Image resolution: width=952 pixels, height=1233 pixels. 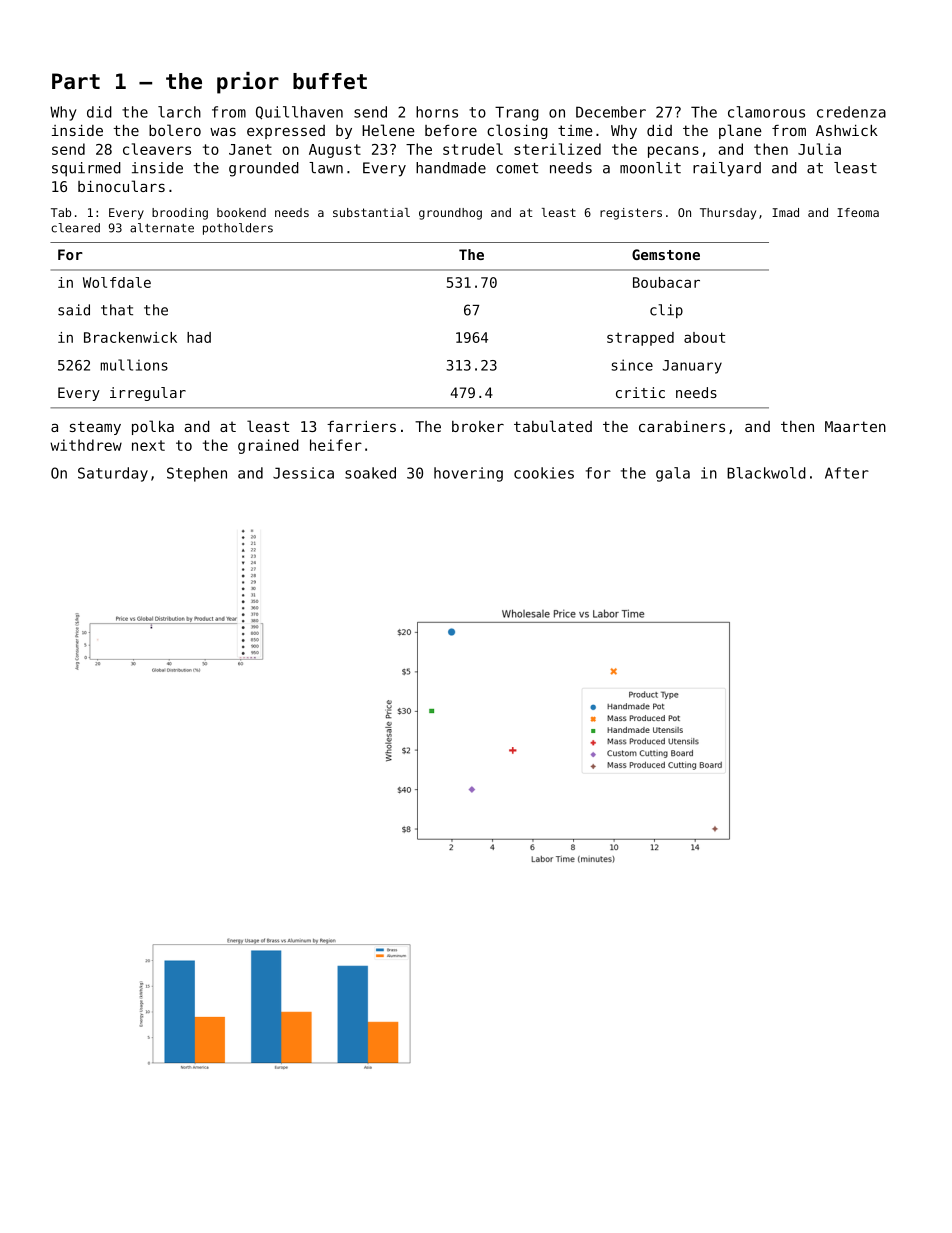 I want to click on about, so click(x=704, y=337).
